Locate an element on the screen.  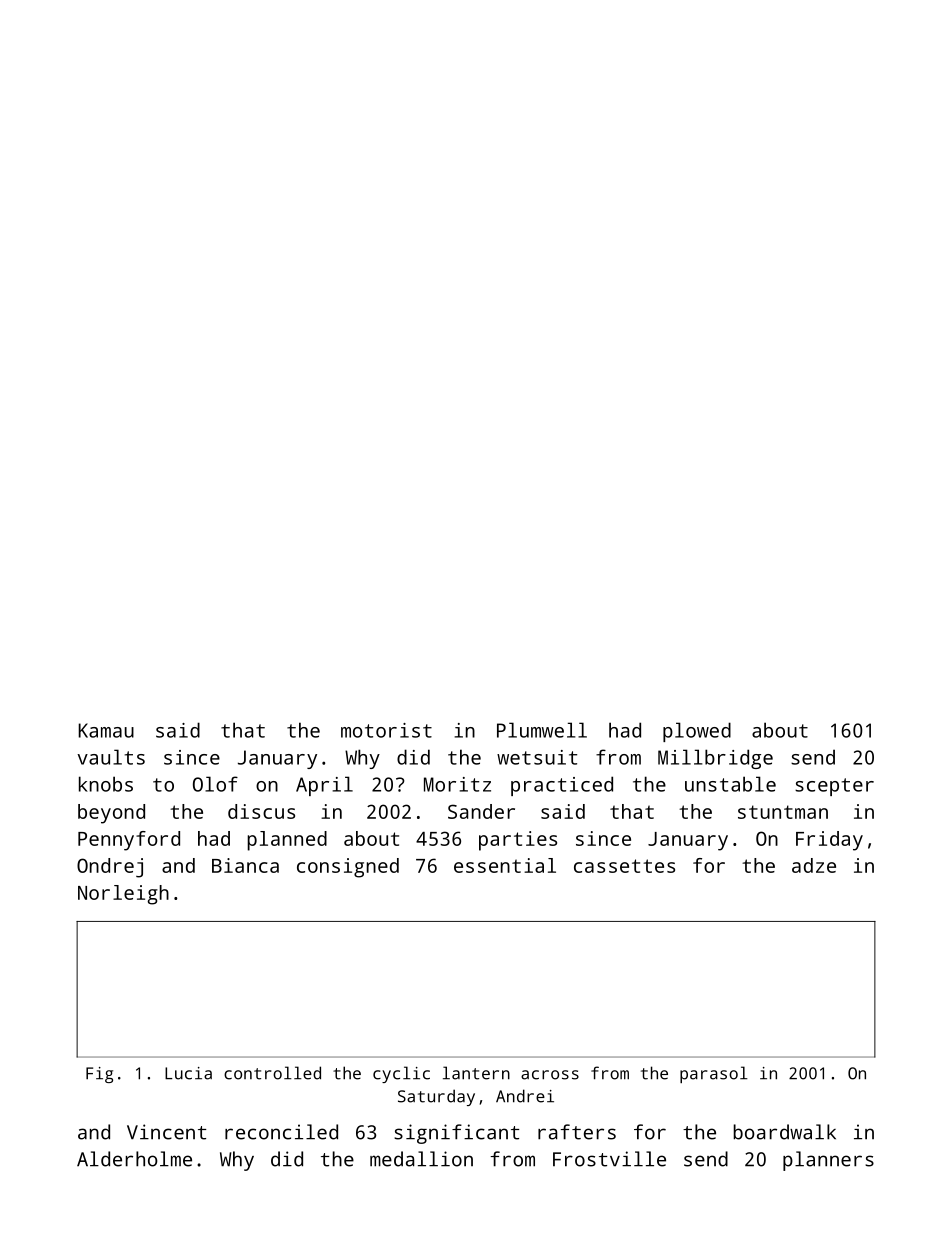
Sander is located at coordinates (481, 811).
